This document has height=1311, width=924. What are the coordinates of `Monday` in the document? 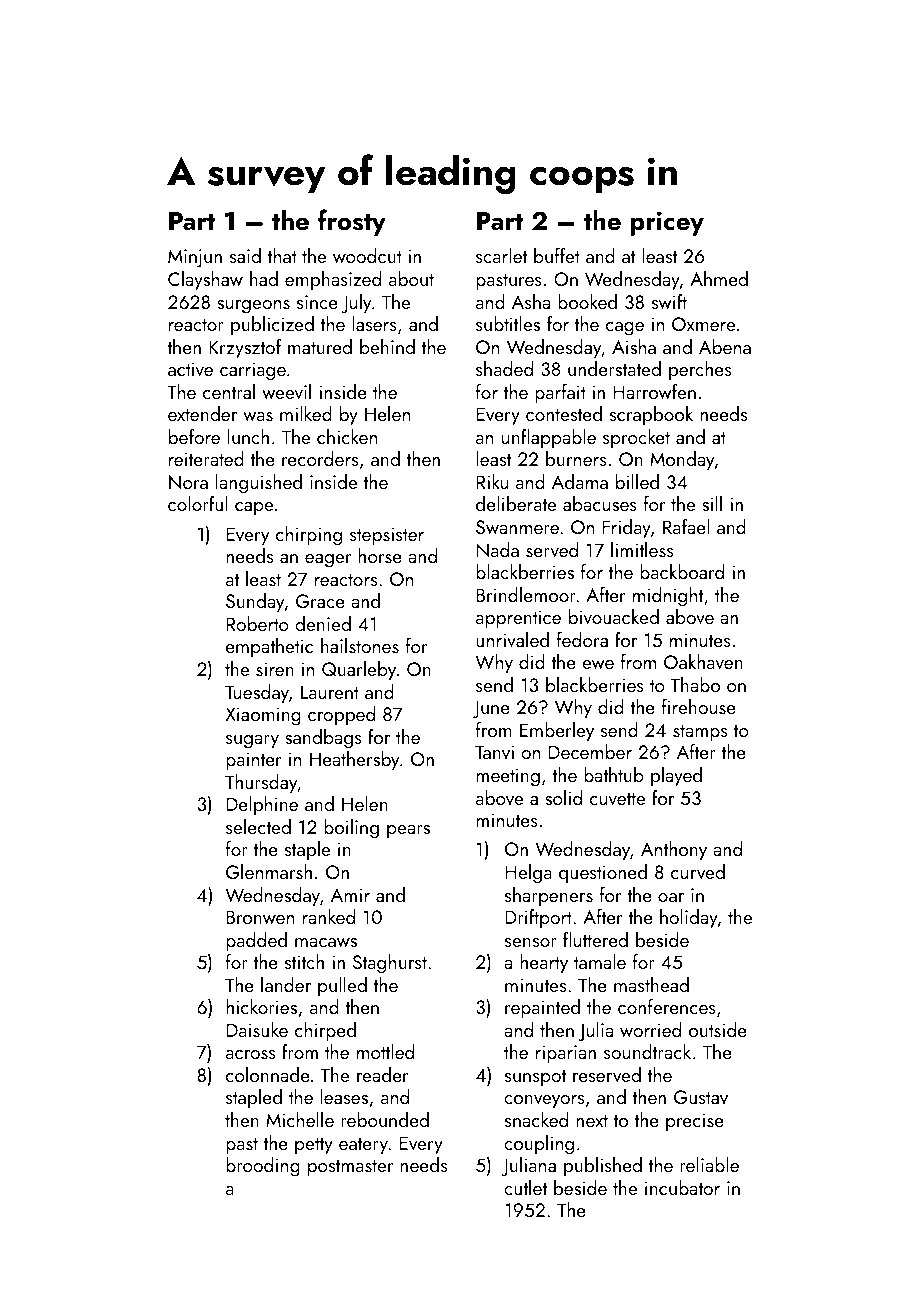 It's located at (682, 460).
